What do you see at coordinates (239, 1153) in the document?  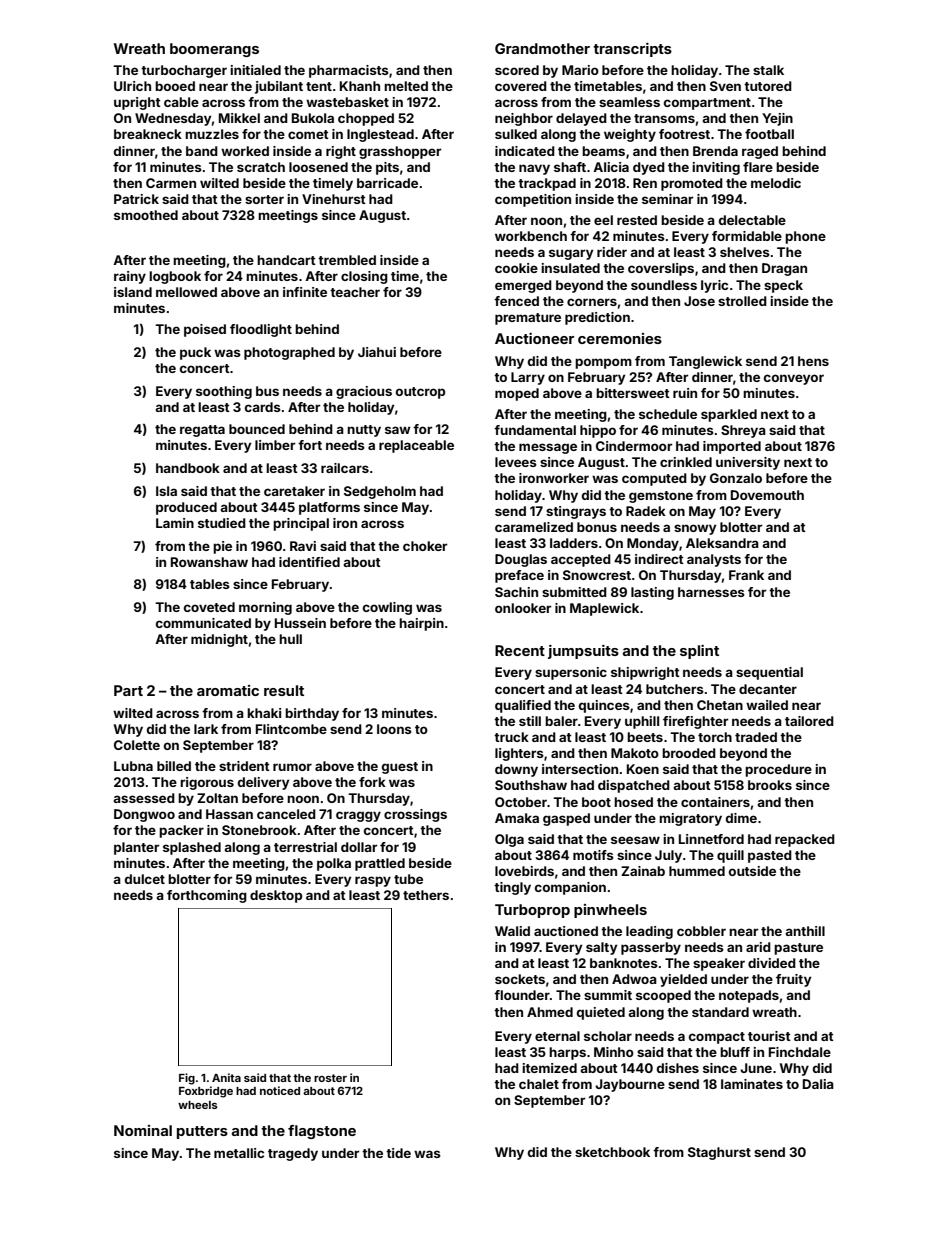 I see `metallic` at bounding box center [239, 1153].
